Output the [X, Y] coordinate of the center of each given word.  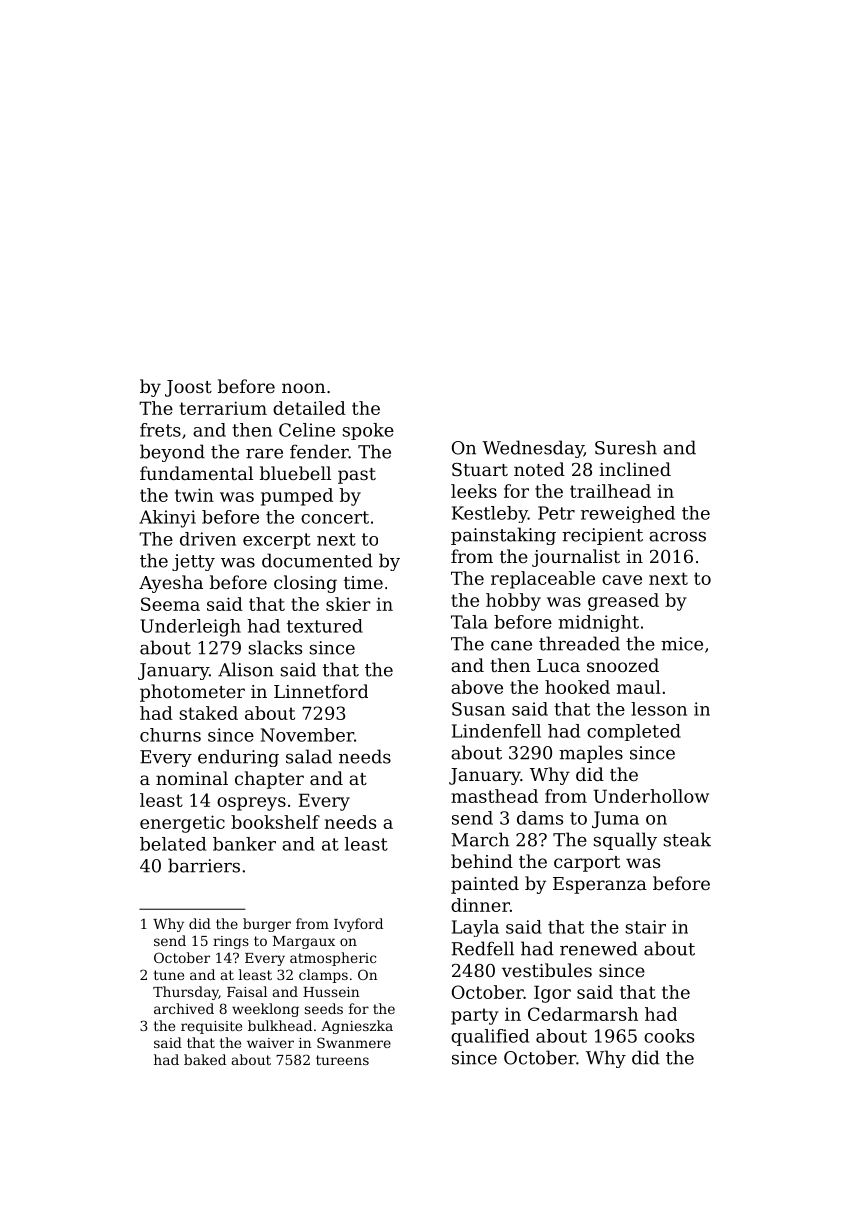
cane [511, 646]
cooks [669, 1036]
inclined [635, 469]
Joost [188, 388]
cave [622, 580]
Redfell [483, 948]
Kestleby [490, 514]
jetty [193, 562]
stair [645, 927]
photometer [192, 693]
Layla [475, 928]
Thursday [186, 993]
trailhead [610, 491]
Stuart [480, 469]
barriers [204, 865]
